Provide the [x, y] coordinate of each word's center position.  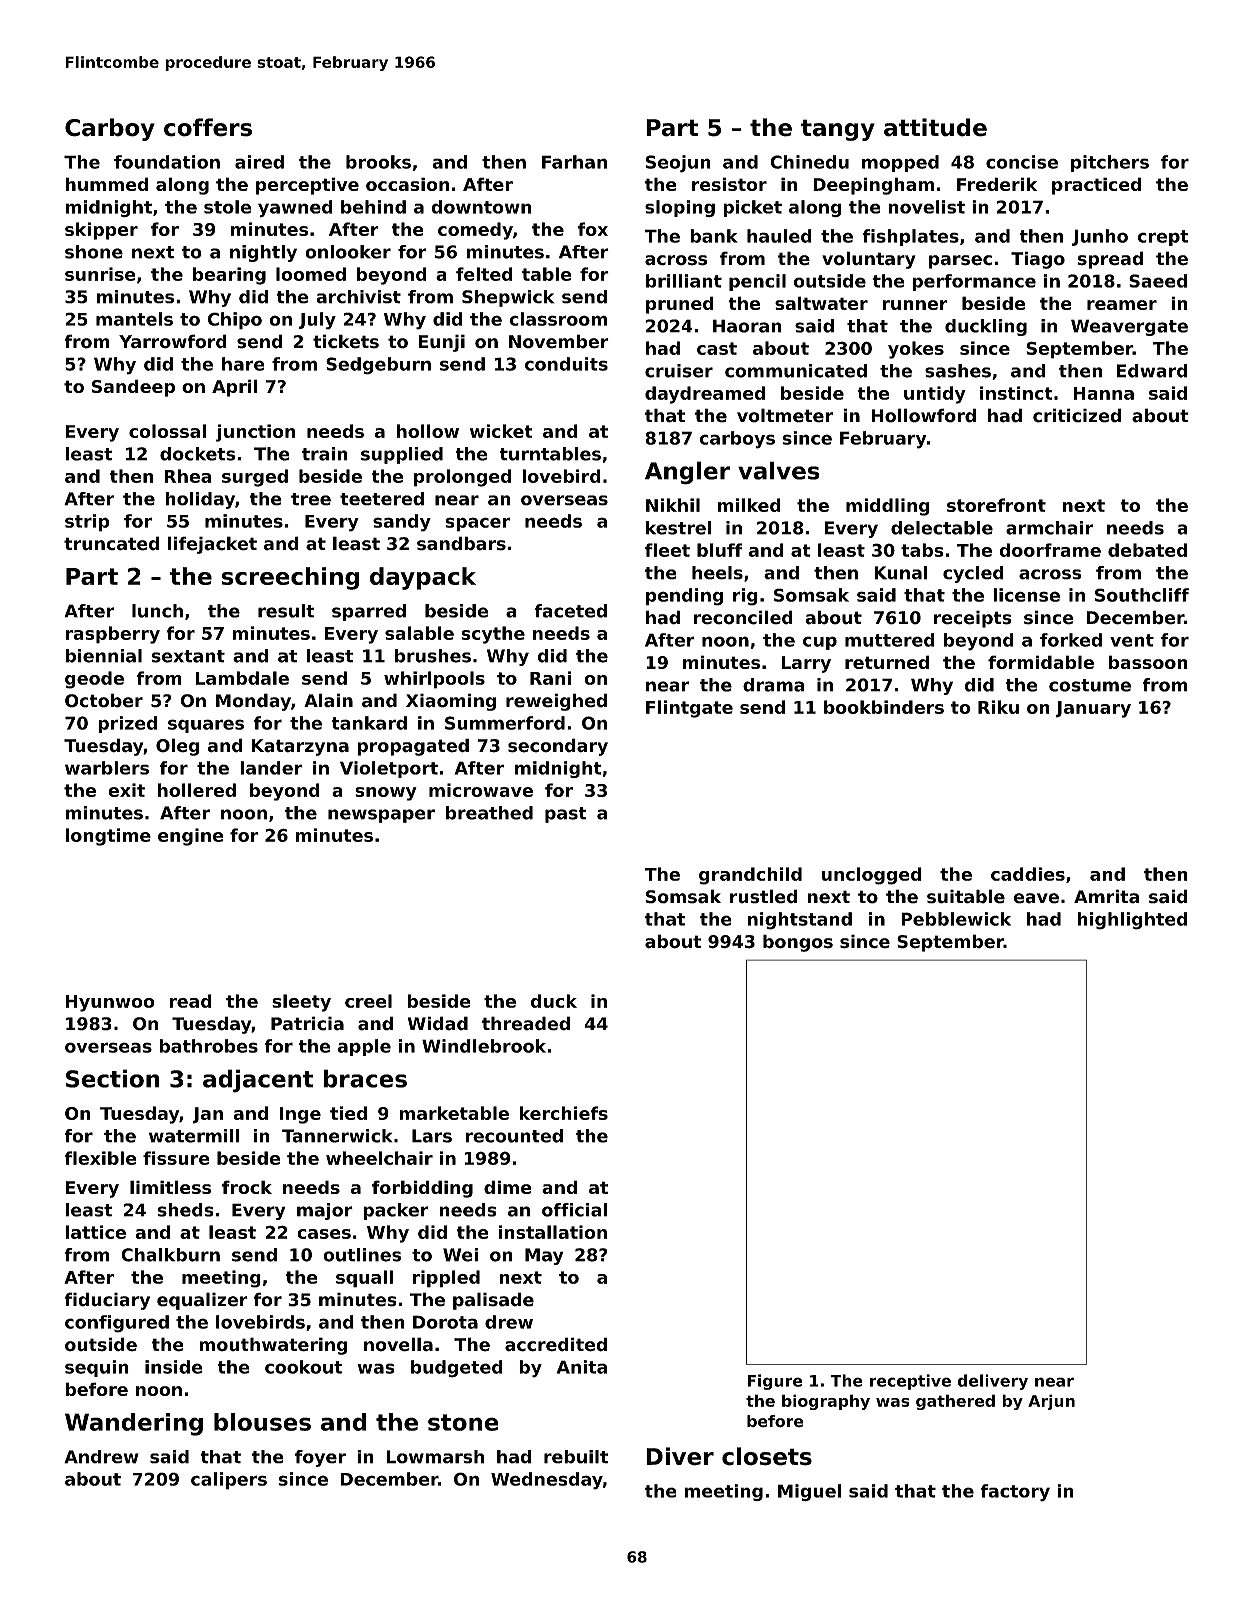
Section [113, 1078]
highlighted [1132, 921]
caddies [1028, 874]
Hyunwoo [110, 1003]
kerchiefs [564, 1113]
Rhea [188, 476]
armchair [1049, 528]
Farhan [574, 162]
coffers [208, 127]
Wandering [134, 1424]
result [286, 611]
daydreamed [705, 395]
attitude [935, 127]
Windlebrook [484, 1046]
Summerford [505, 723]
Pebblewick [956, 919]
